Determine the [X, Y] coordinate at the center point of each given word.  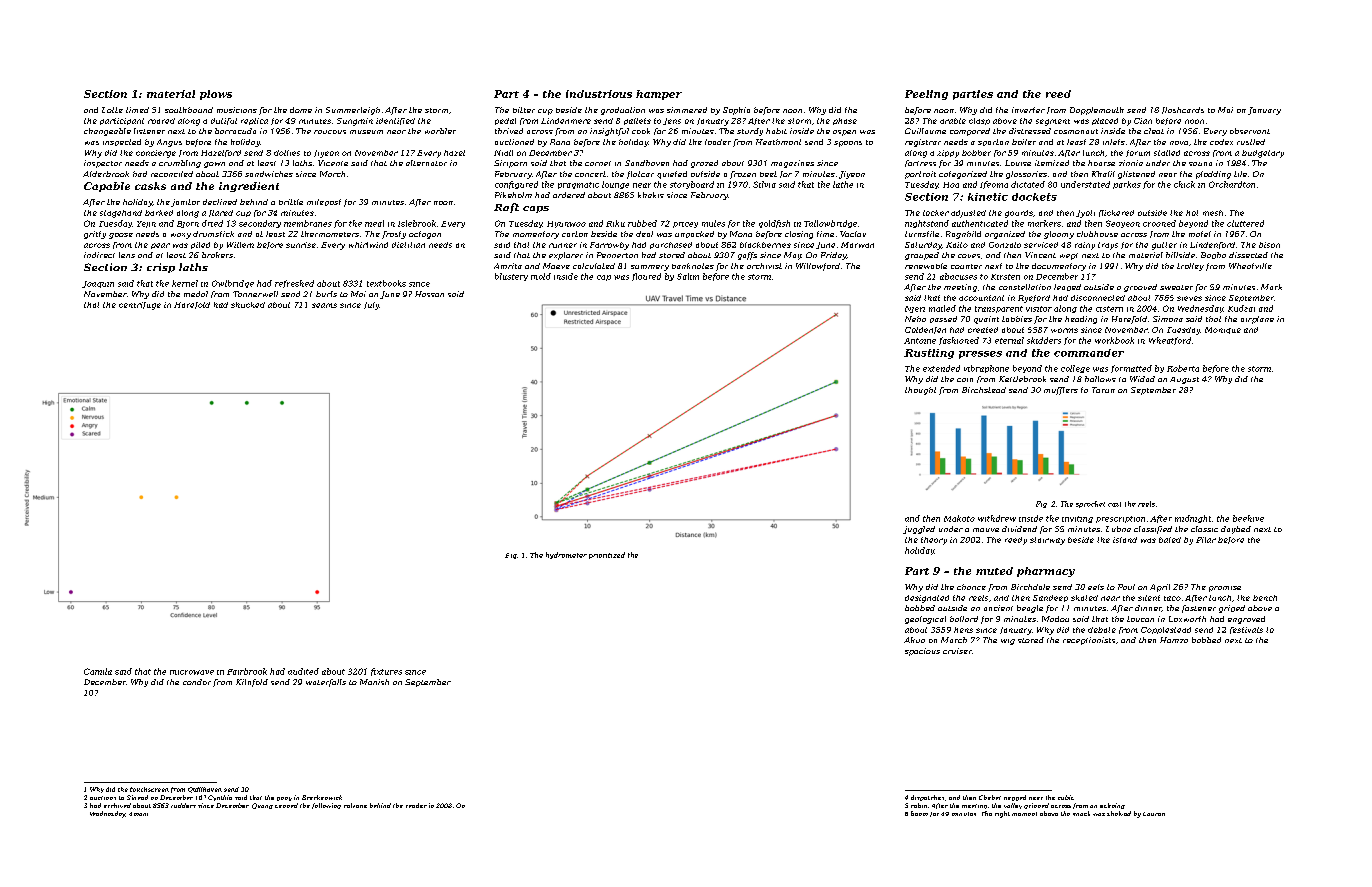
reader [416, 805]
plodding [1213, 175]
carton [575, 234]
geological [925, 620]
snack [1081, 813]
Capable [107, 187]
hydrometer [566, 555]
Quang [262, 806]
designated [927, 599]
